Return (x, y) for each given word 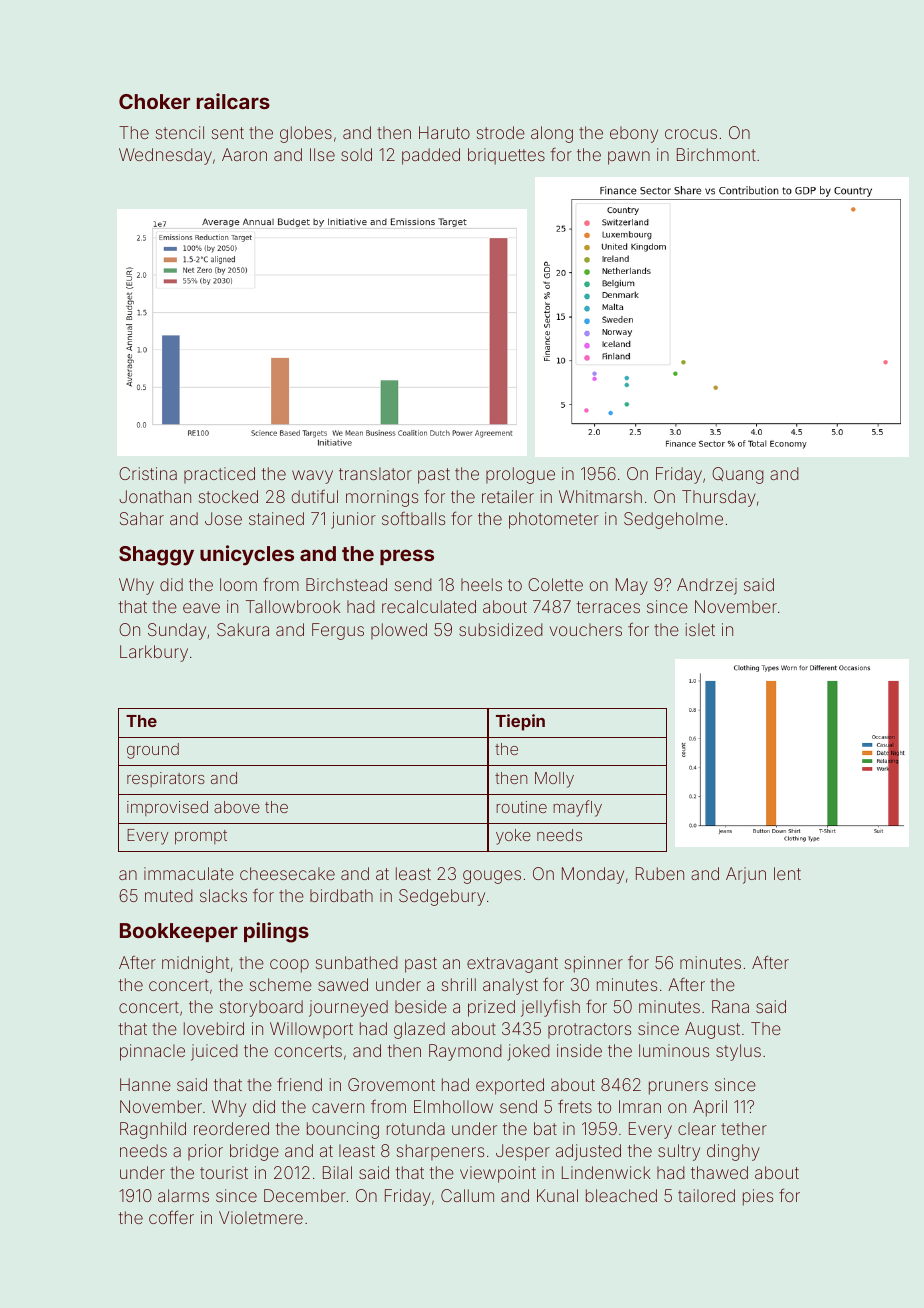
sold (356, 154)
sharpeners (440, 1152)
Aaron (244, 154)
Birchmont (716, 154)
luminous (674, 1050)
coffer (171, 1217)
